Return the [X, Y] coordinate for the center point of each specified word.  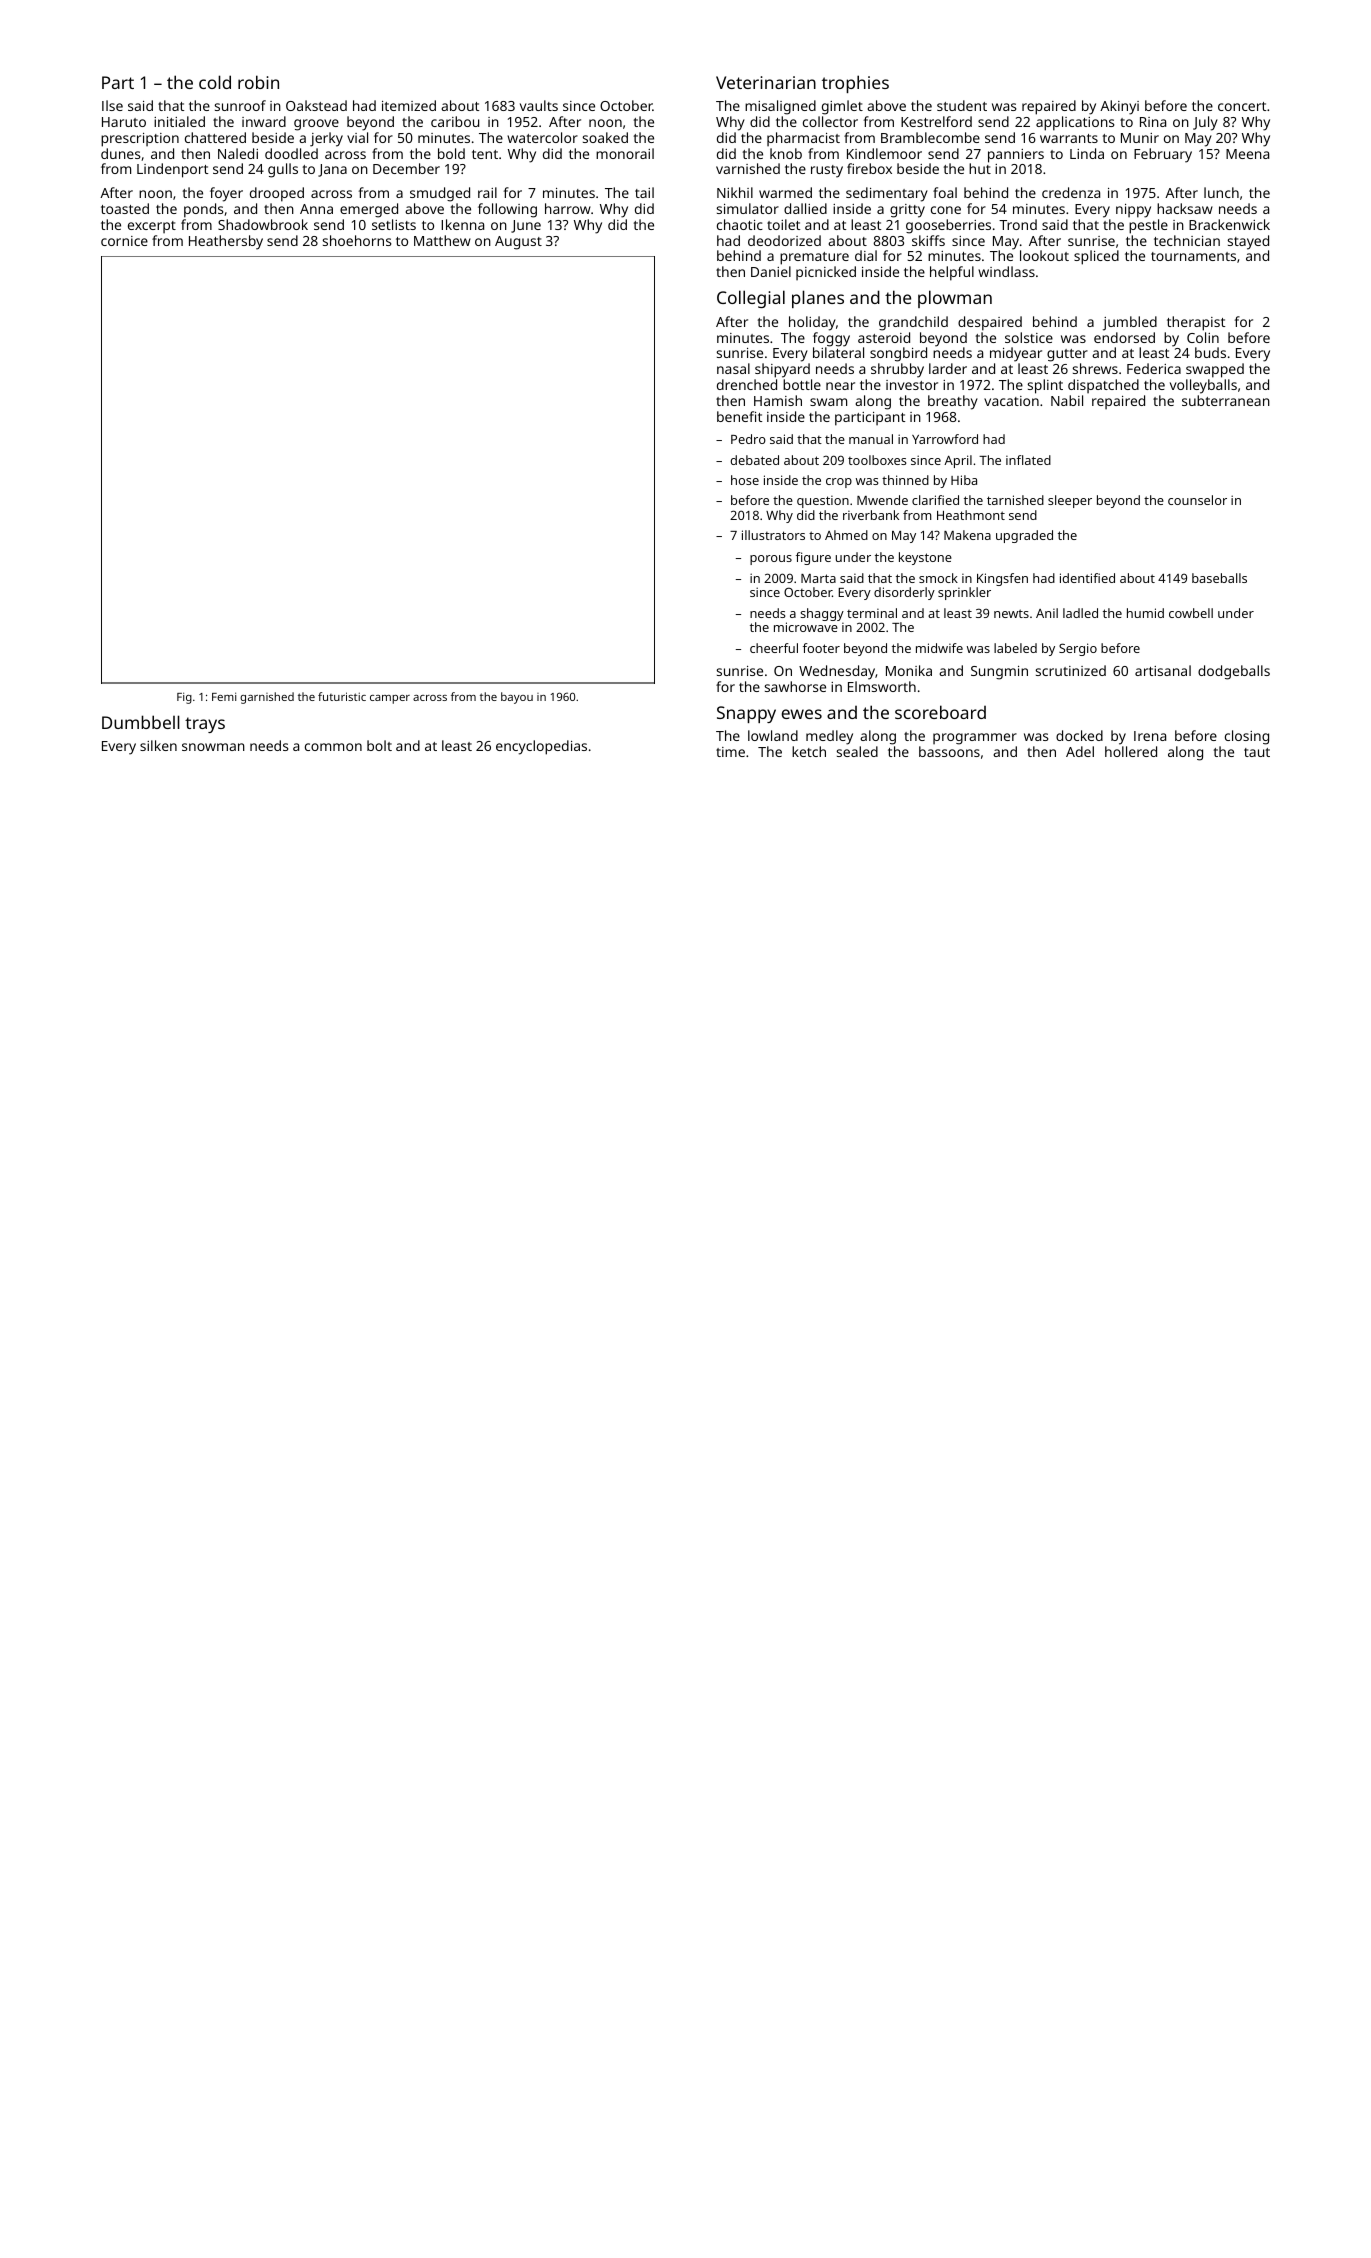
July [1205, 123]
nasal [733, 368]
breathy [953, 402]
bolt [379, 745]
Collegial [751, 299]
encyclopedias [541, 747]
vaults [539, 105]
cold [215, 82]
